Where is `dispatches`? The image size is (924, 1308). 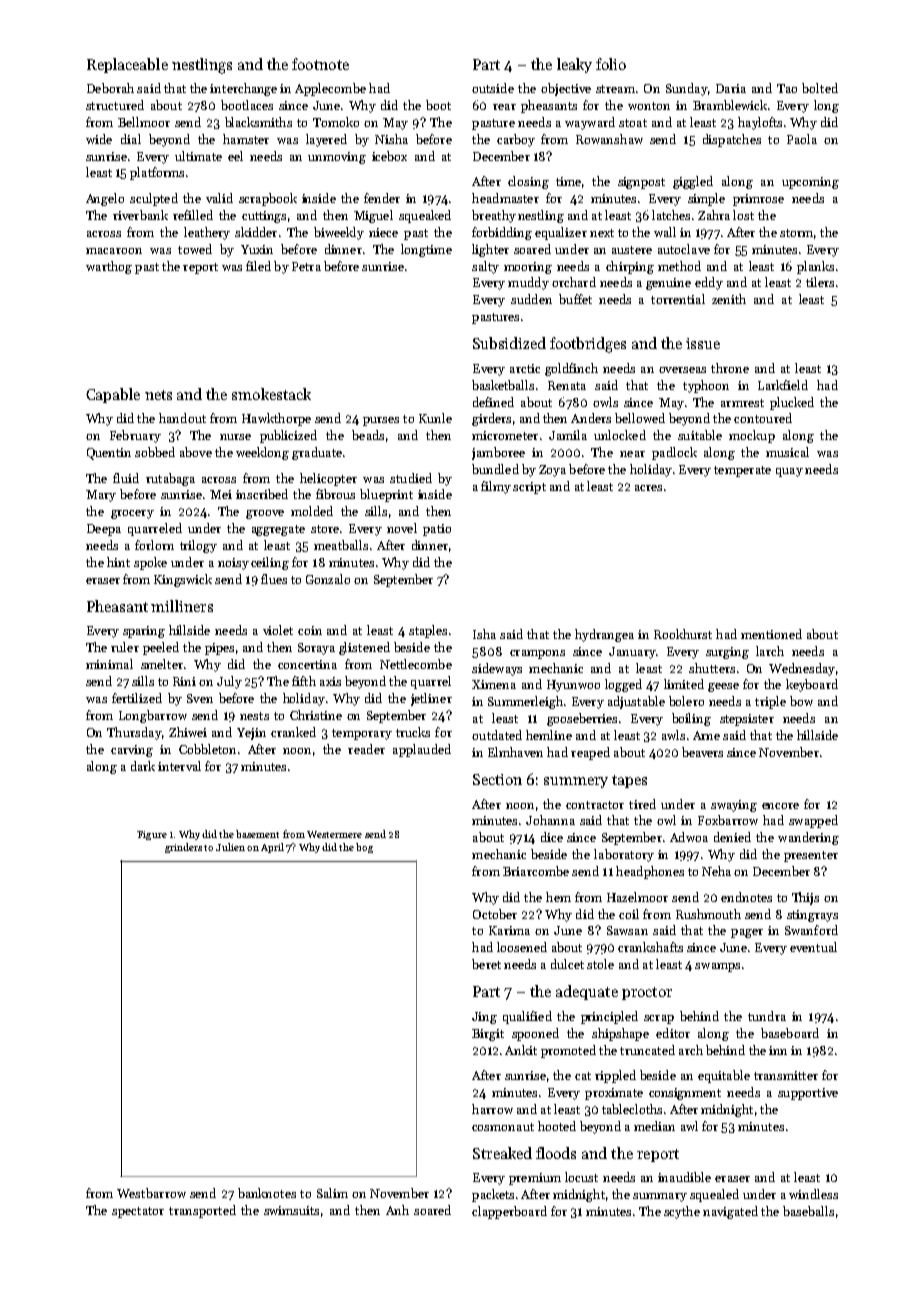 dispatches is located at coordinates (732, 140).
